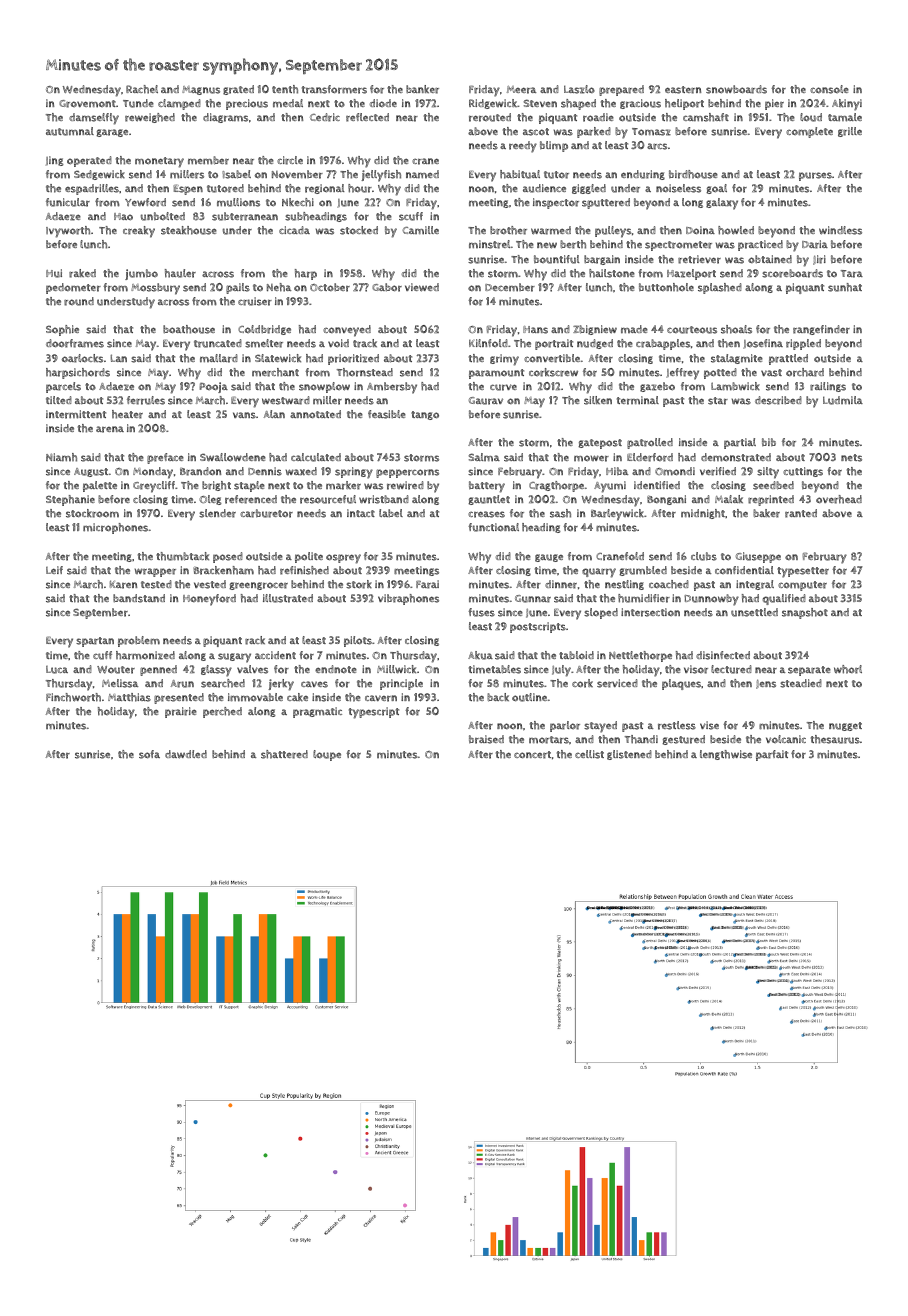  I want to click on heliport, so click(684, 104).
